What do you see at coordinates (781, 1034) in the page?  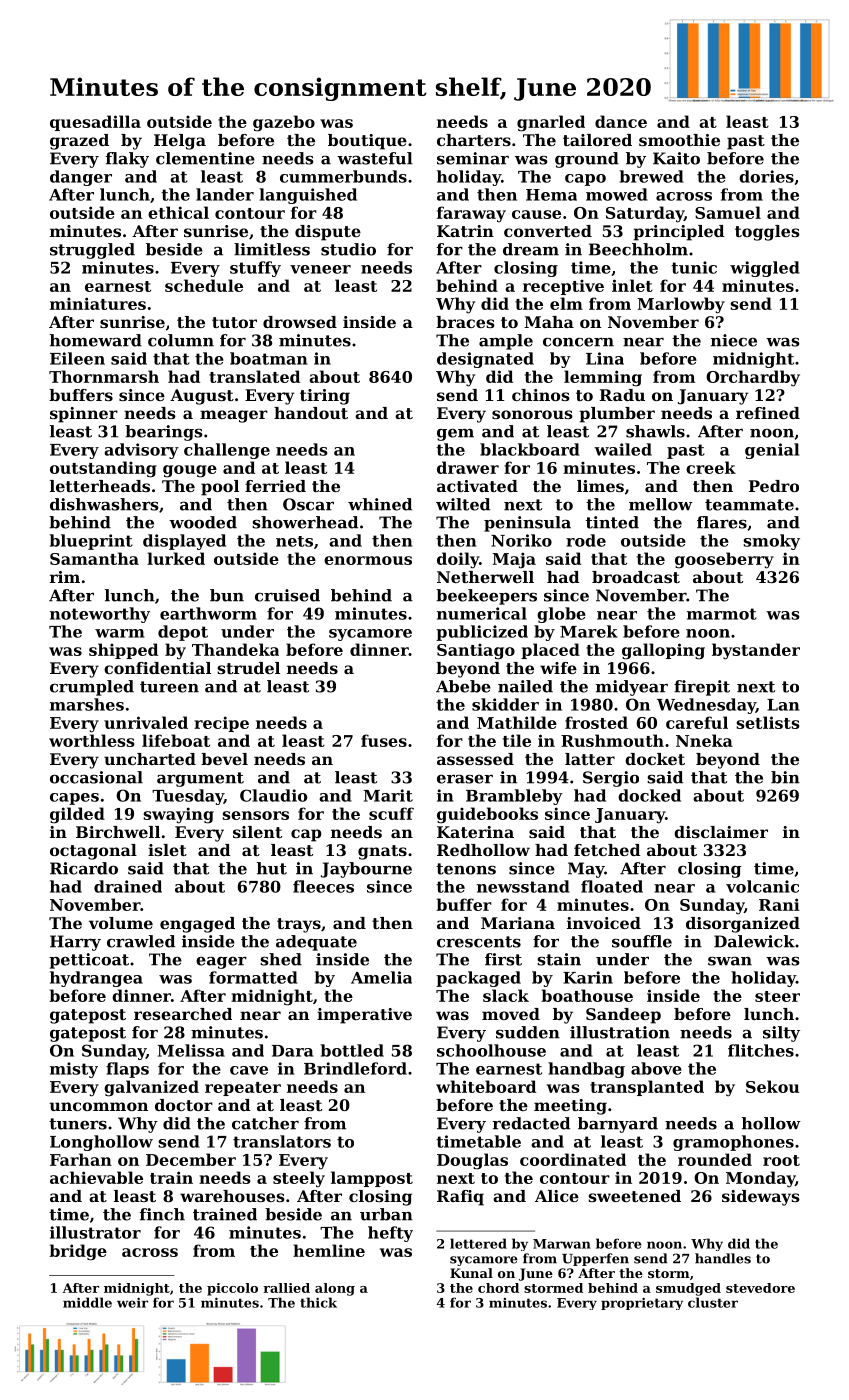 I see `silty` at bounding box center [781, 1034].
